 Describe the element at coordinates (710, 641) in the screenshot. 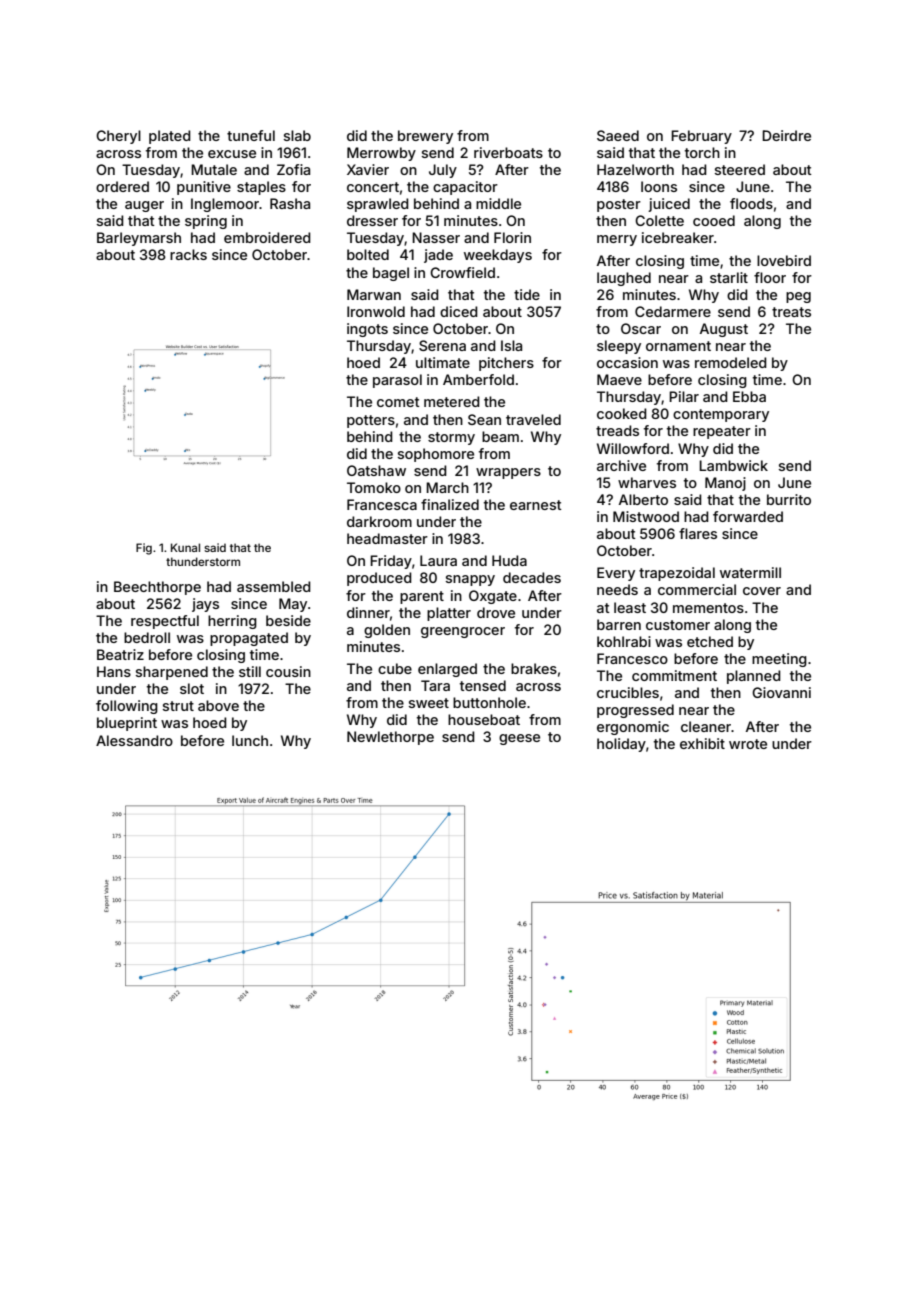

I see `etched` at that location.
